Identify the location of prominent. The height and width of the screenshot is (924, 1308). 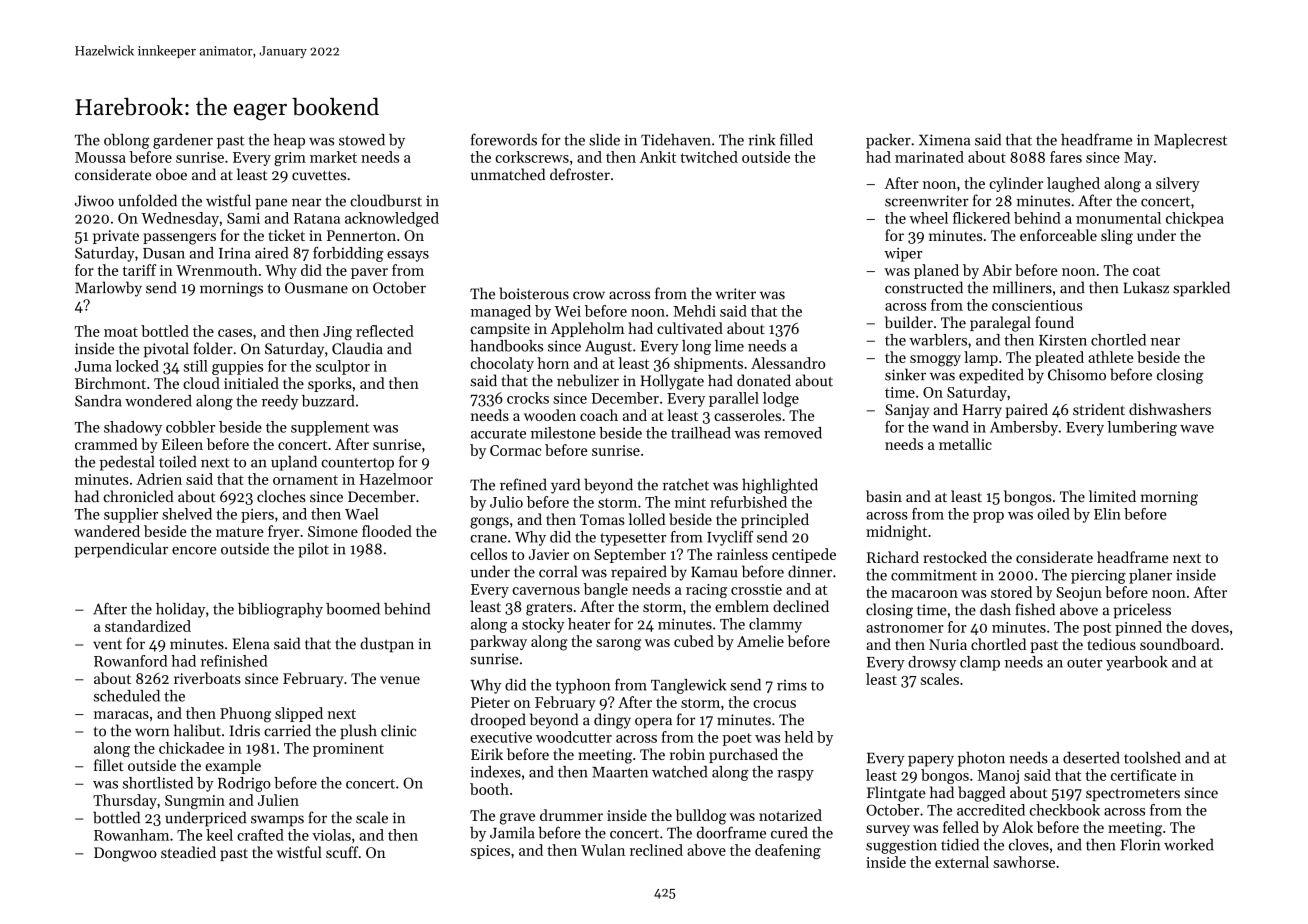
(348, 750).
